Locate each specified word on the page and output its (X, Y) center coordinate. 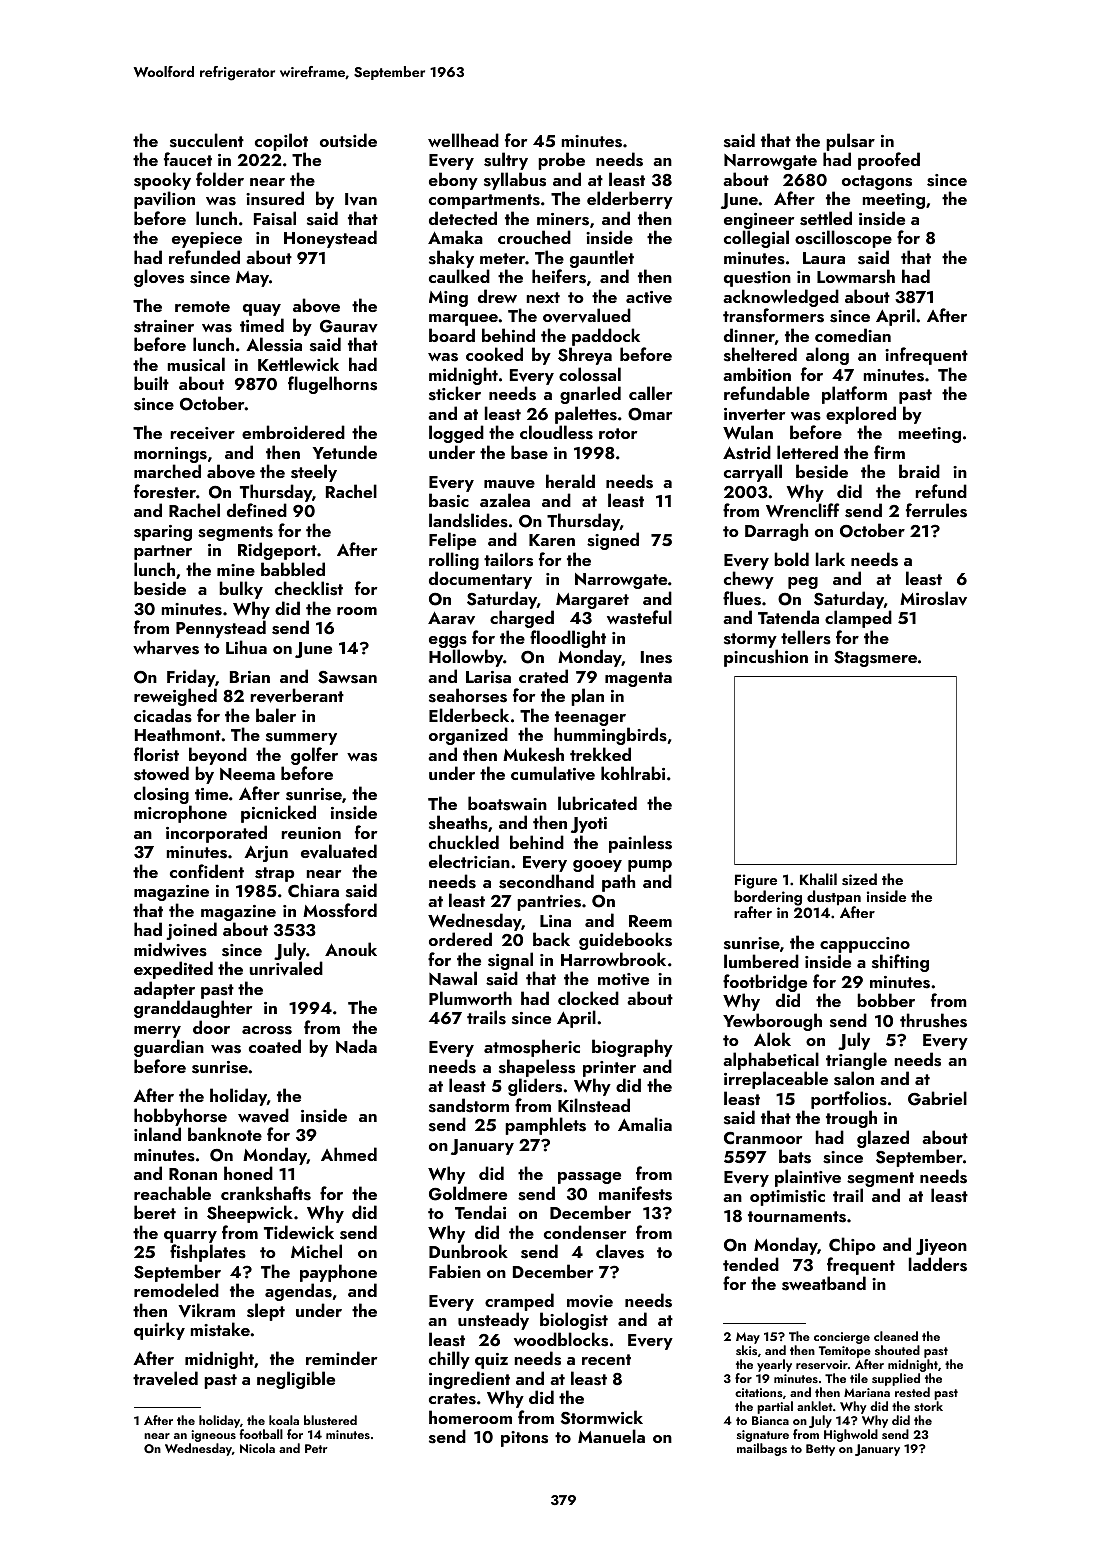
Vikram (206, 1310)
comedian (853, 335)
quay (262, 310)
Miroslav (933, 598)
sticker (455, 393)
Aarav (451, 618)
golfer (314, 756)
